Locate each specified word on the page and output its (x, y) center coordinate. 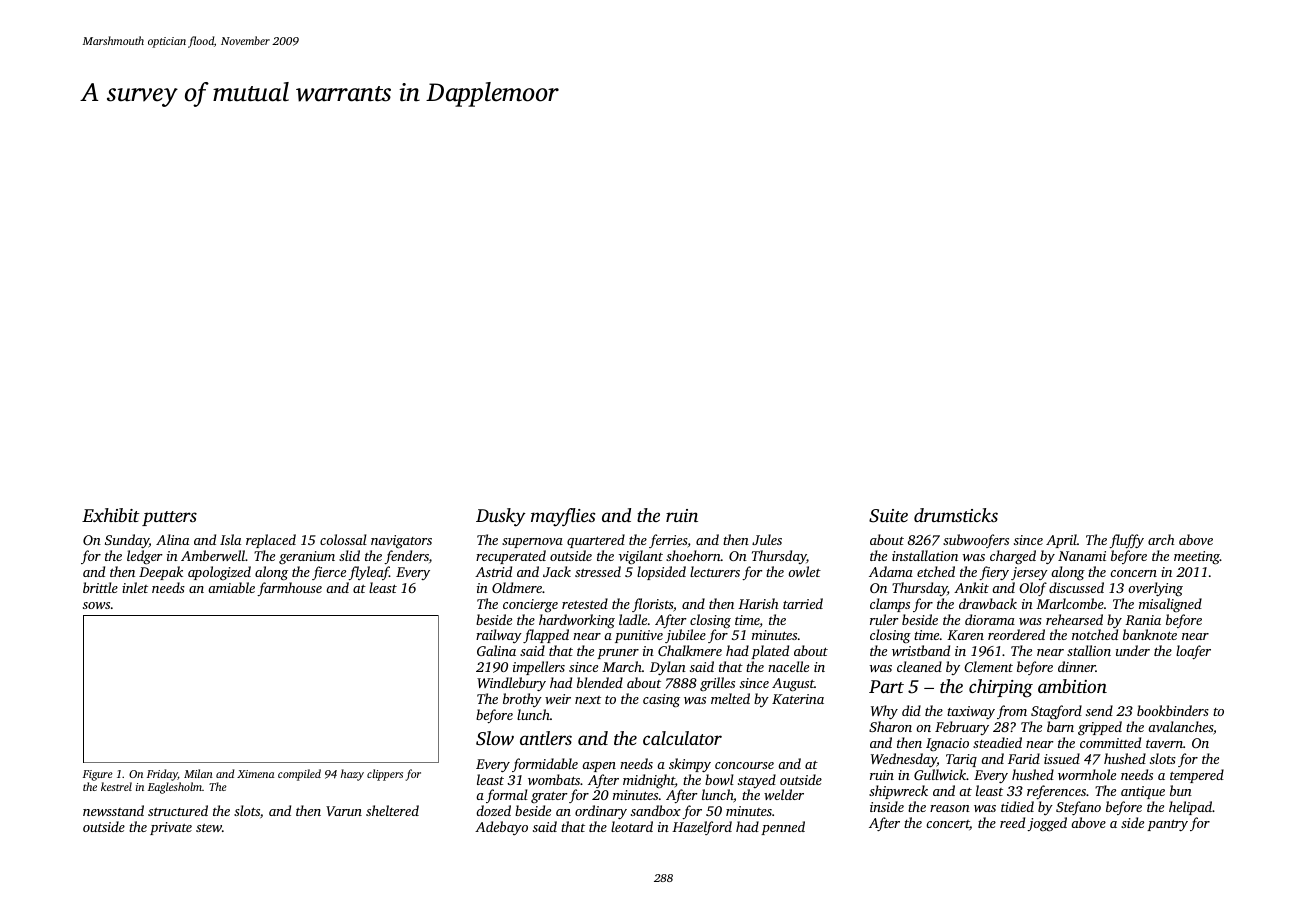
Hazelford (702, 828)
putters (169, 518)
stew (209, 828)
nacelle (788, 666)
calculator (682, 738)
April (1061, 541)
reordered (1016, 634)
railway (499, 636)
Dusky (501, 517)
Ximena (255, 774)
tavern (1164, 744)
